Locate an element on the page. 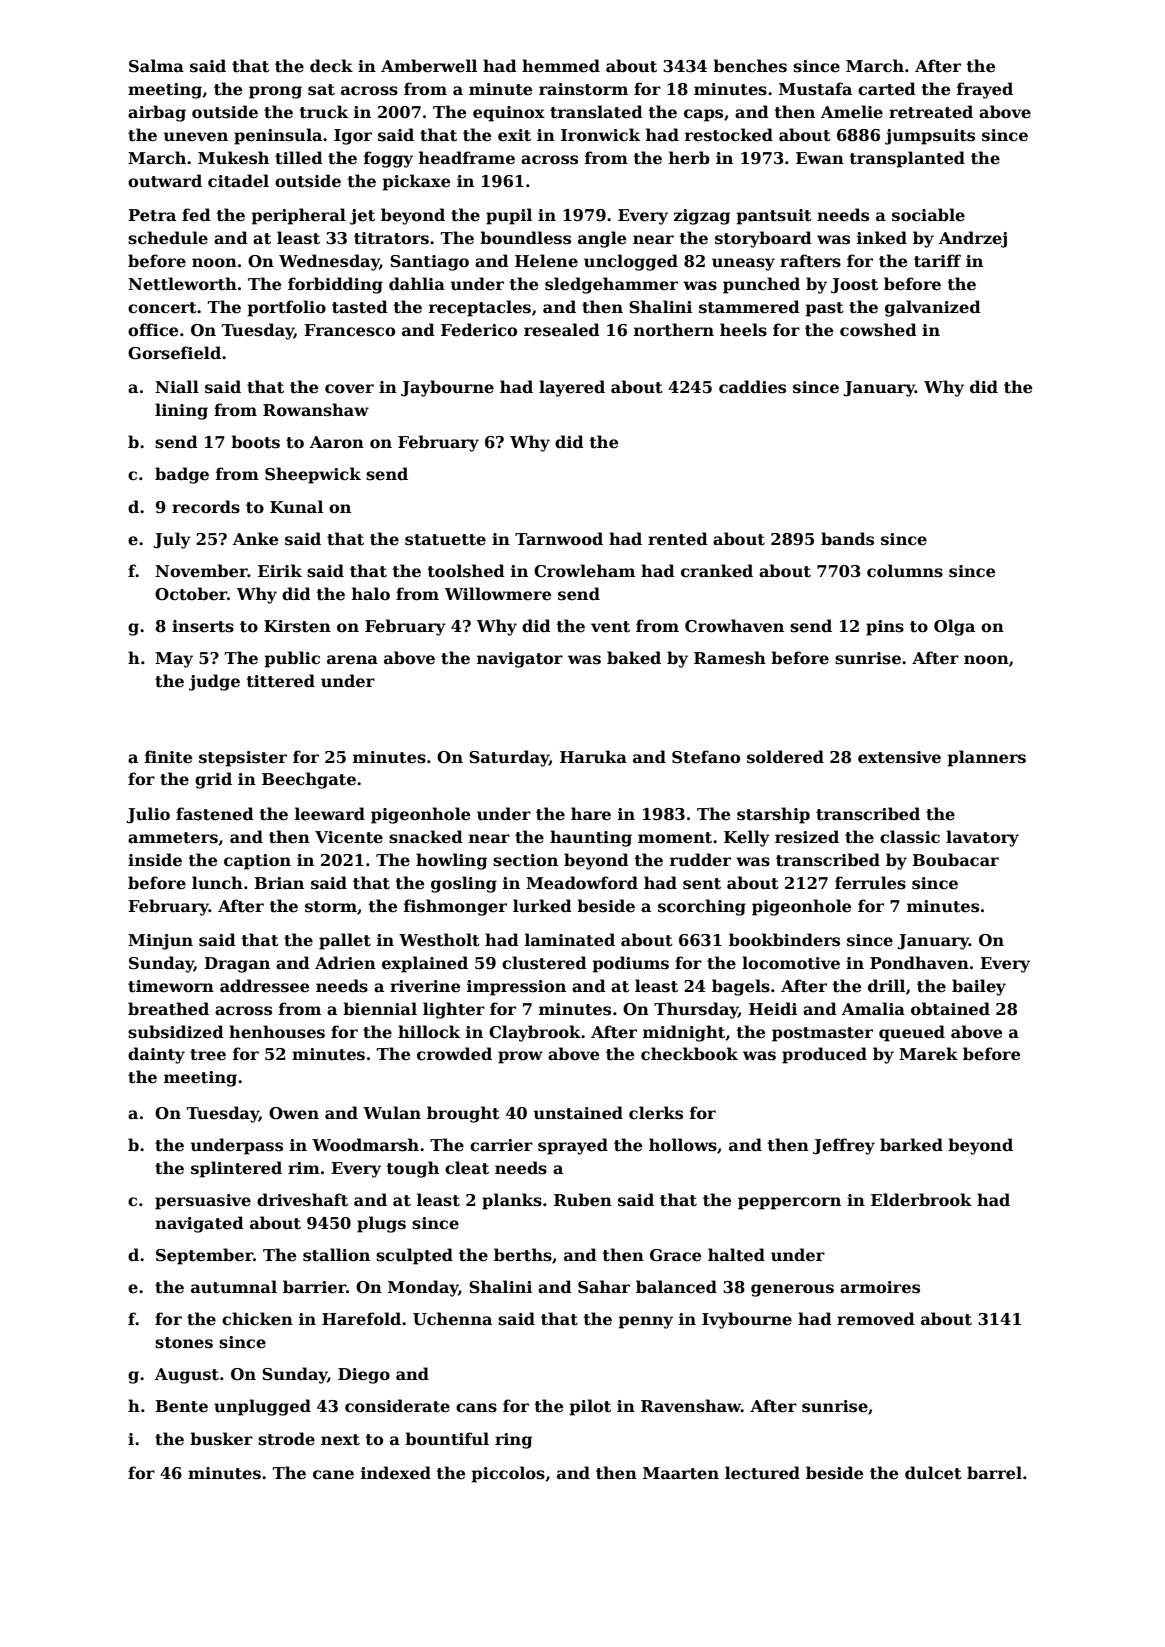  Saturday is located at coordinates (509, 758).
